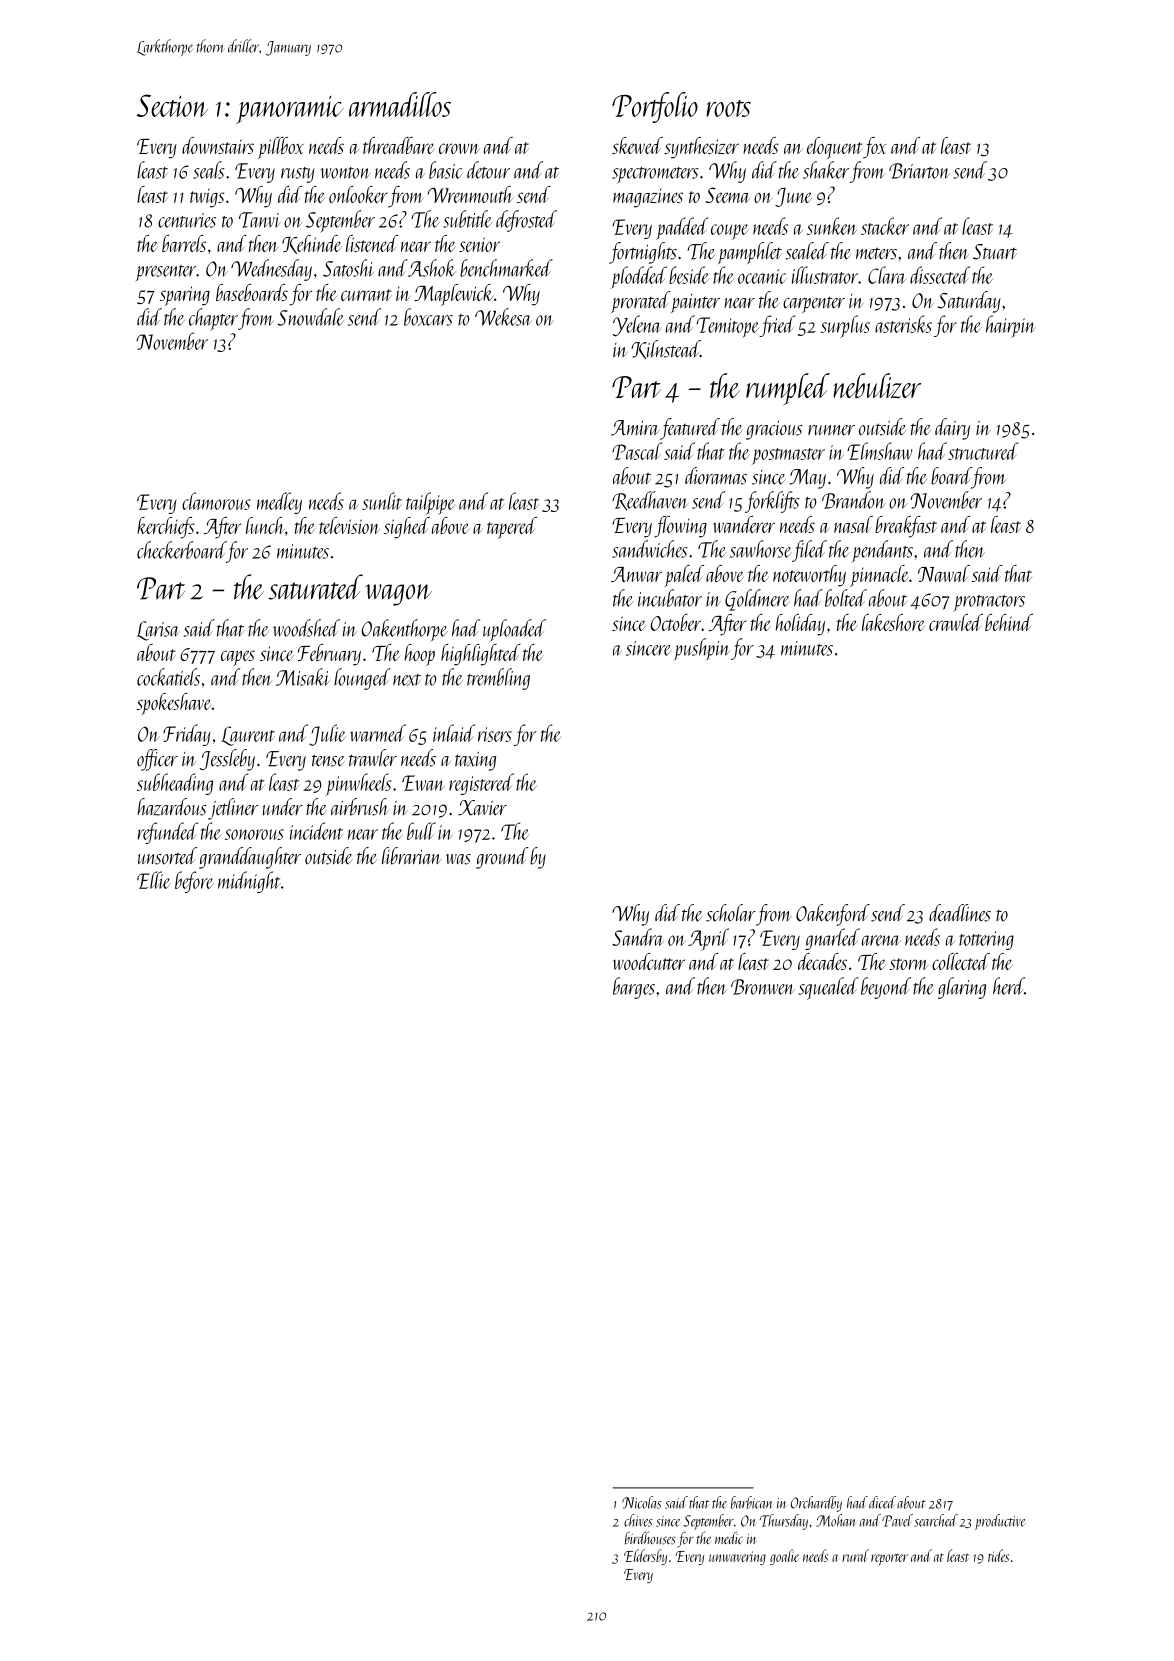  I want to click on June, so click(793, 197).
